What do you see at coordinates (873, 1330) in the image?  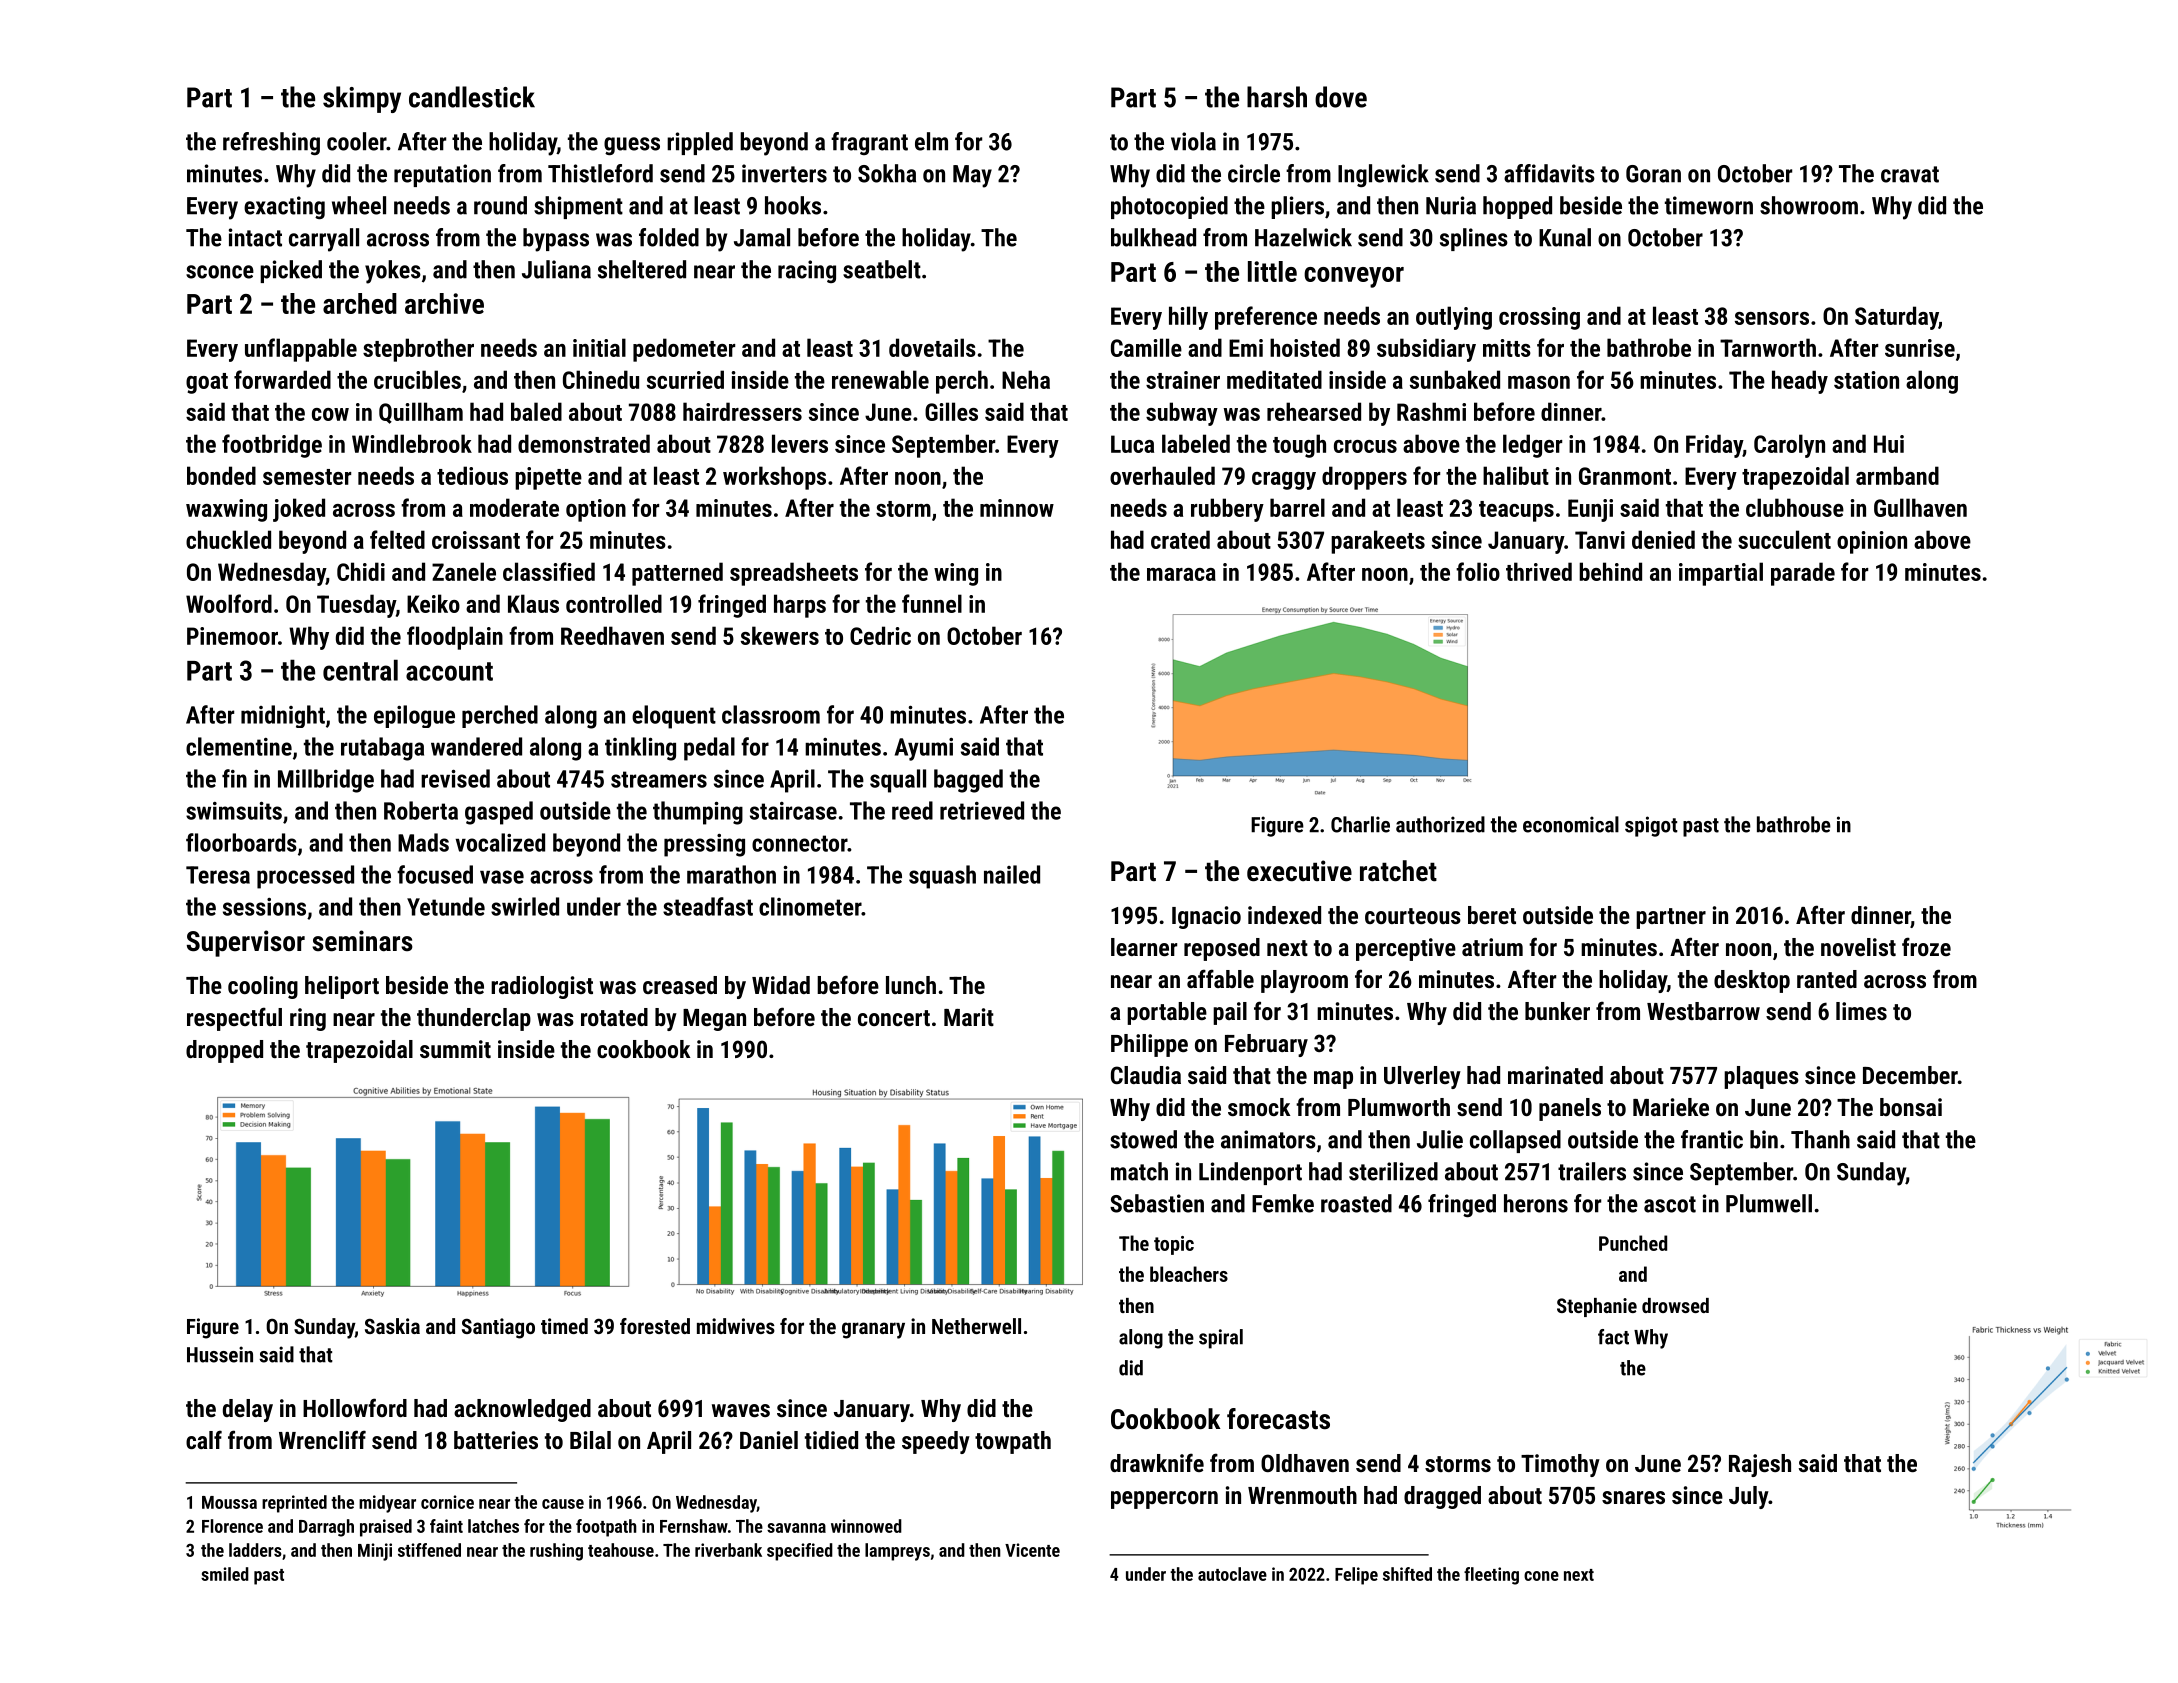 I see `granary` at bounding box center [873, 1330].
